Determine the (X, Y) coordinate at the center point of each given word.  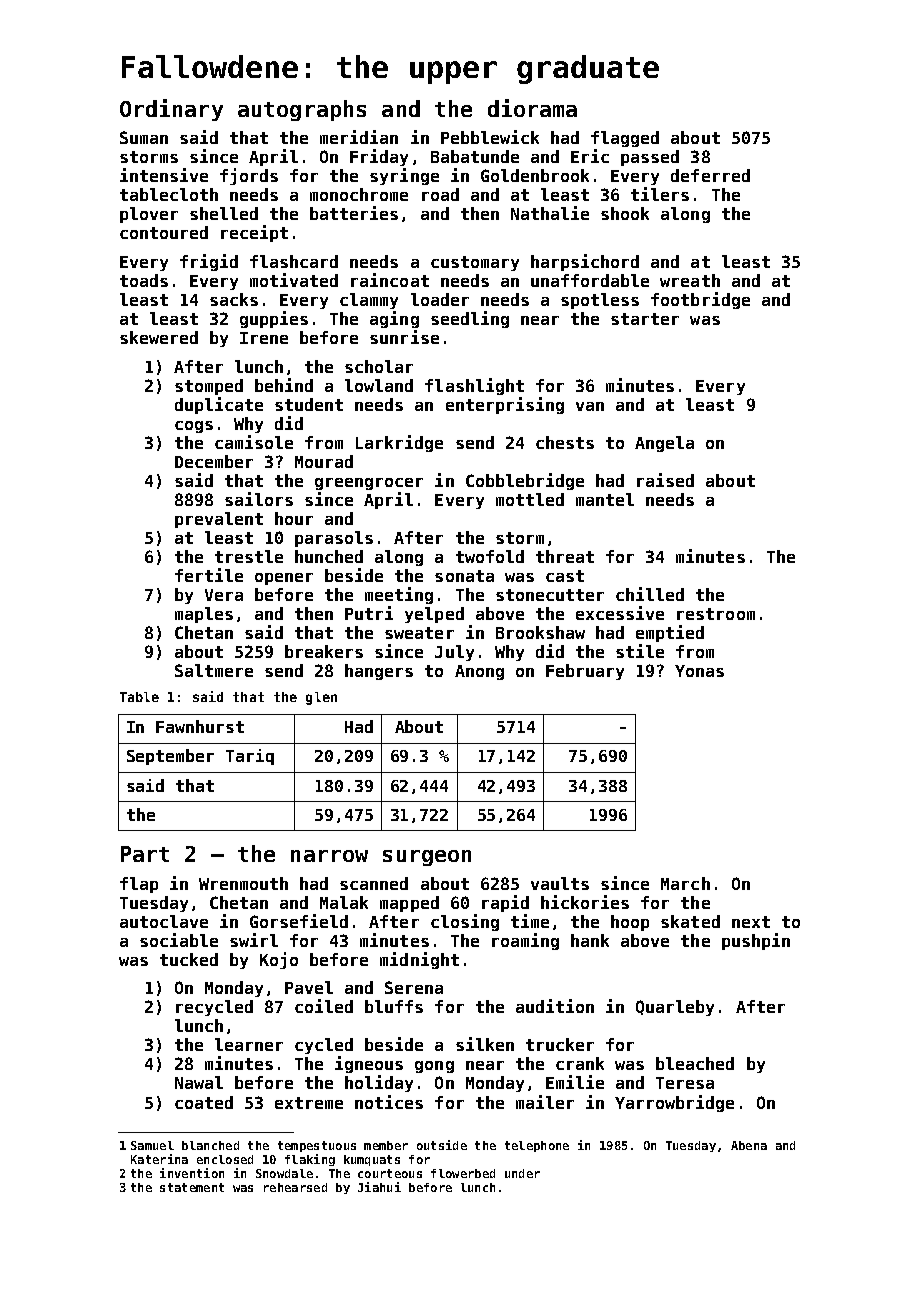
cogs (194, 427)
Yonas (699, 671)
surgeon (427, 858)
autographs (302, 110)
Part (145, 854)
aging (394, 319)
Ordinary (171, 110)
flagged (625, 139)
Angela (664, 444)
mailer (545, 1102)
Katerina (159, 1159)
